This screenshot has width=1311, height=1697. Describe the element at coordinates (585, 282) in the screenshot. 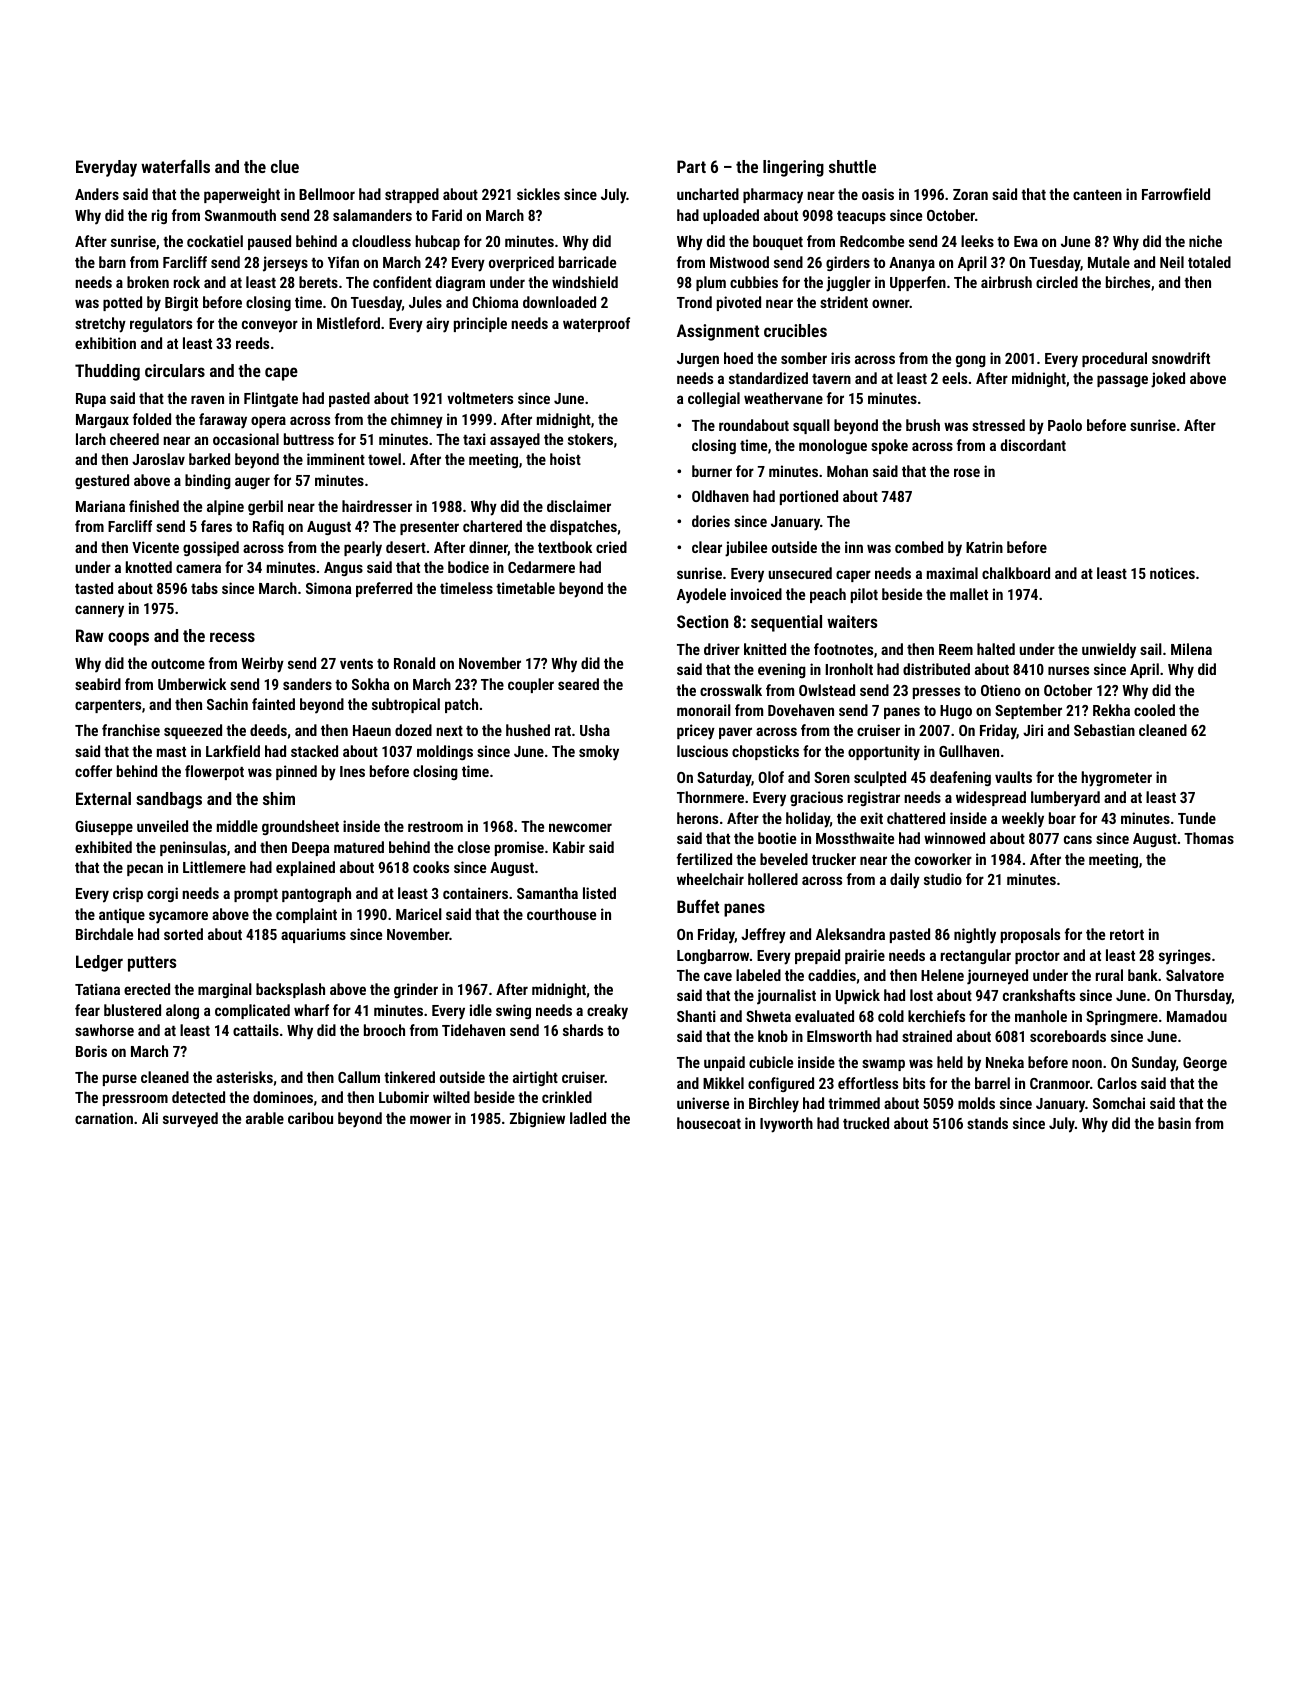

I see `windshield` at that location.
